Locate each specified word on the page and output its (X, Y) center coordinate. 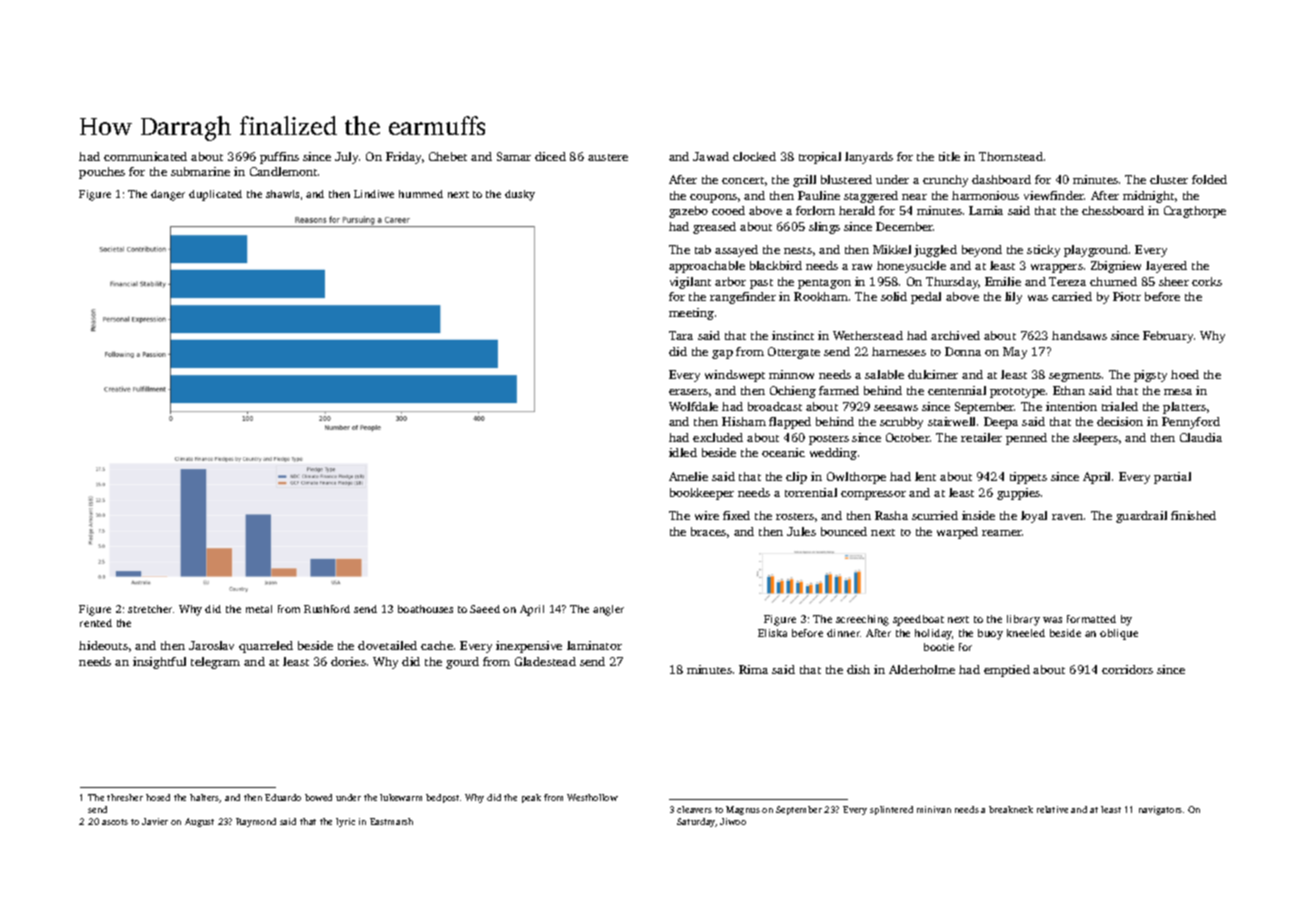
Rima (753, 669)
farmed (839, 390)
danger (168, 195)
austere (608, 157)
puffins (279, 158)
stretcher (150, 609)
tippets (1028, 478)
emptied (1007, 671)
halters (205, 798)
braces (708, 531)
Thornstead (1011, 156)
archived (955, 335)
